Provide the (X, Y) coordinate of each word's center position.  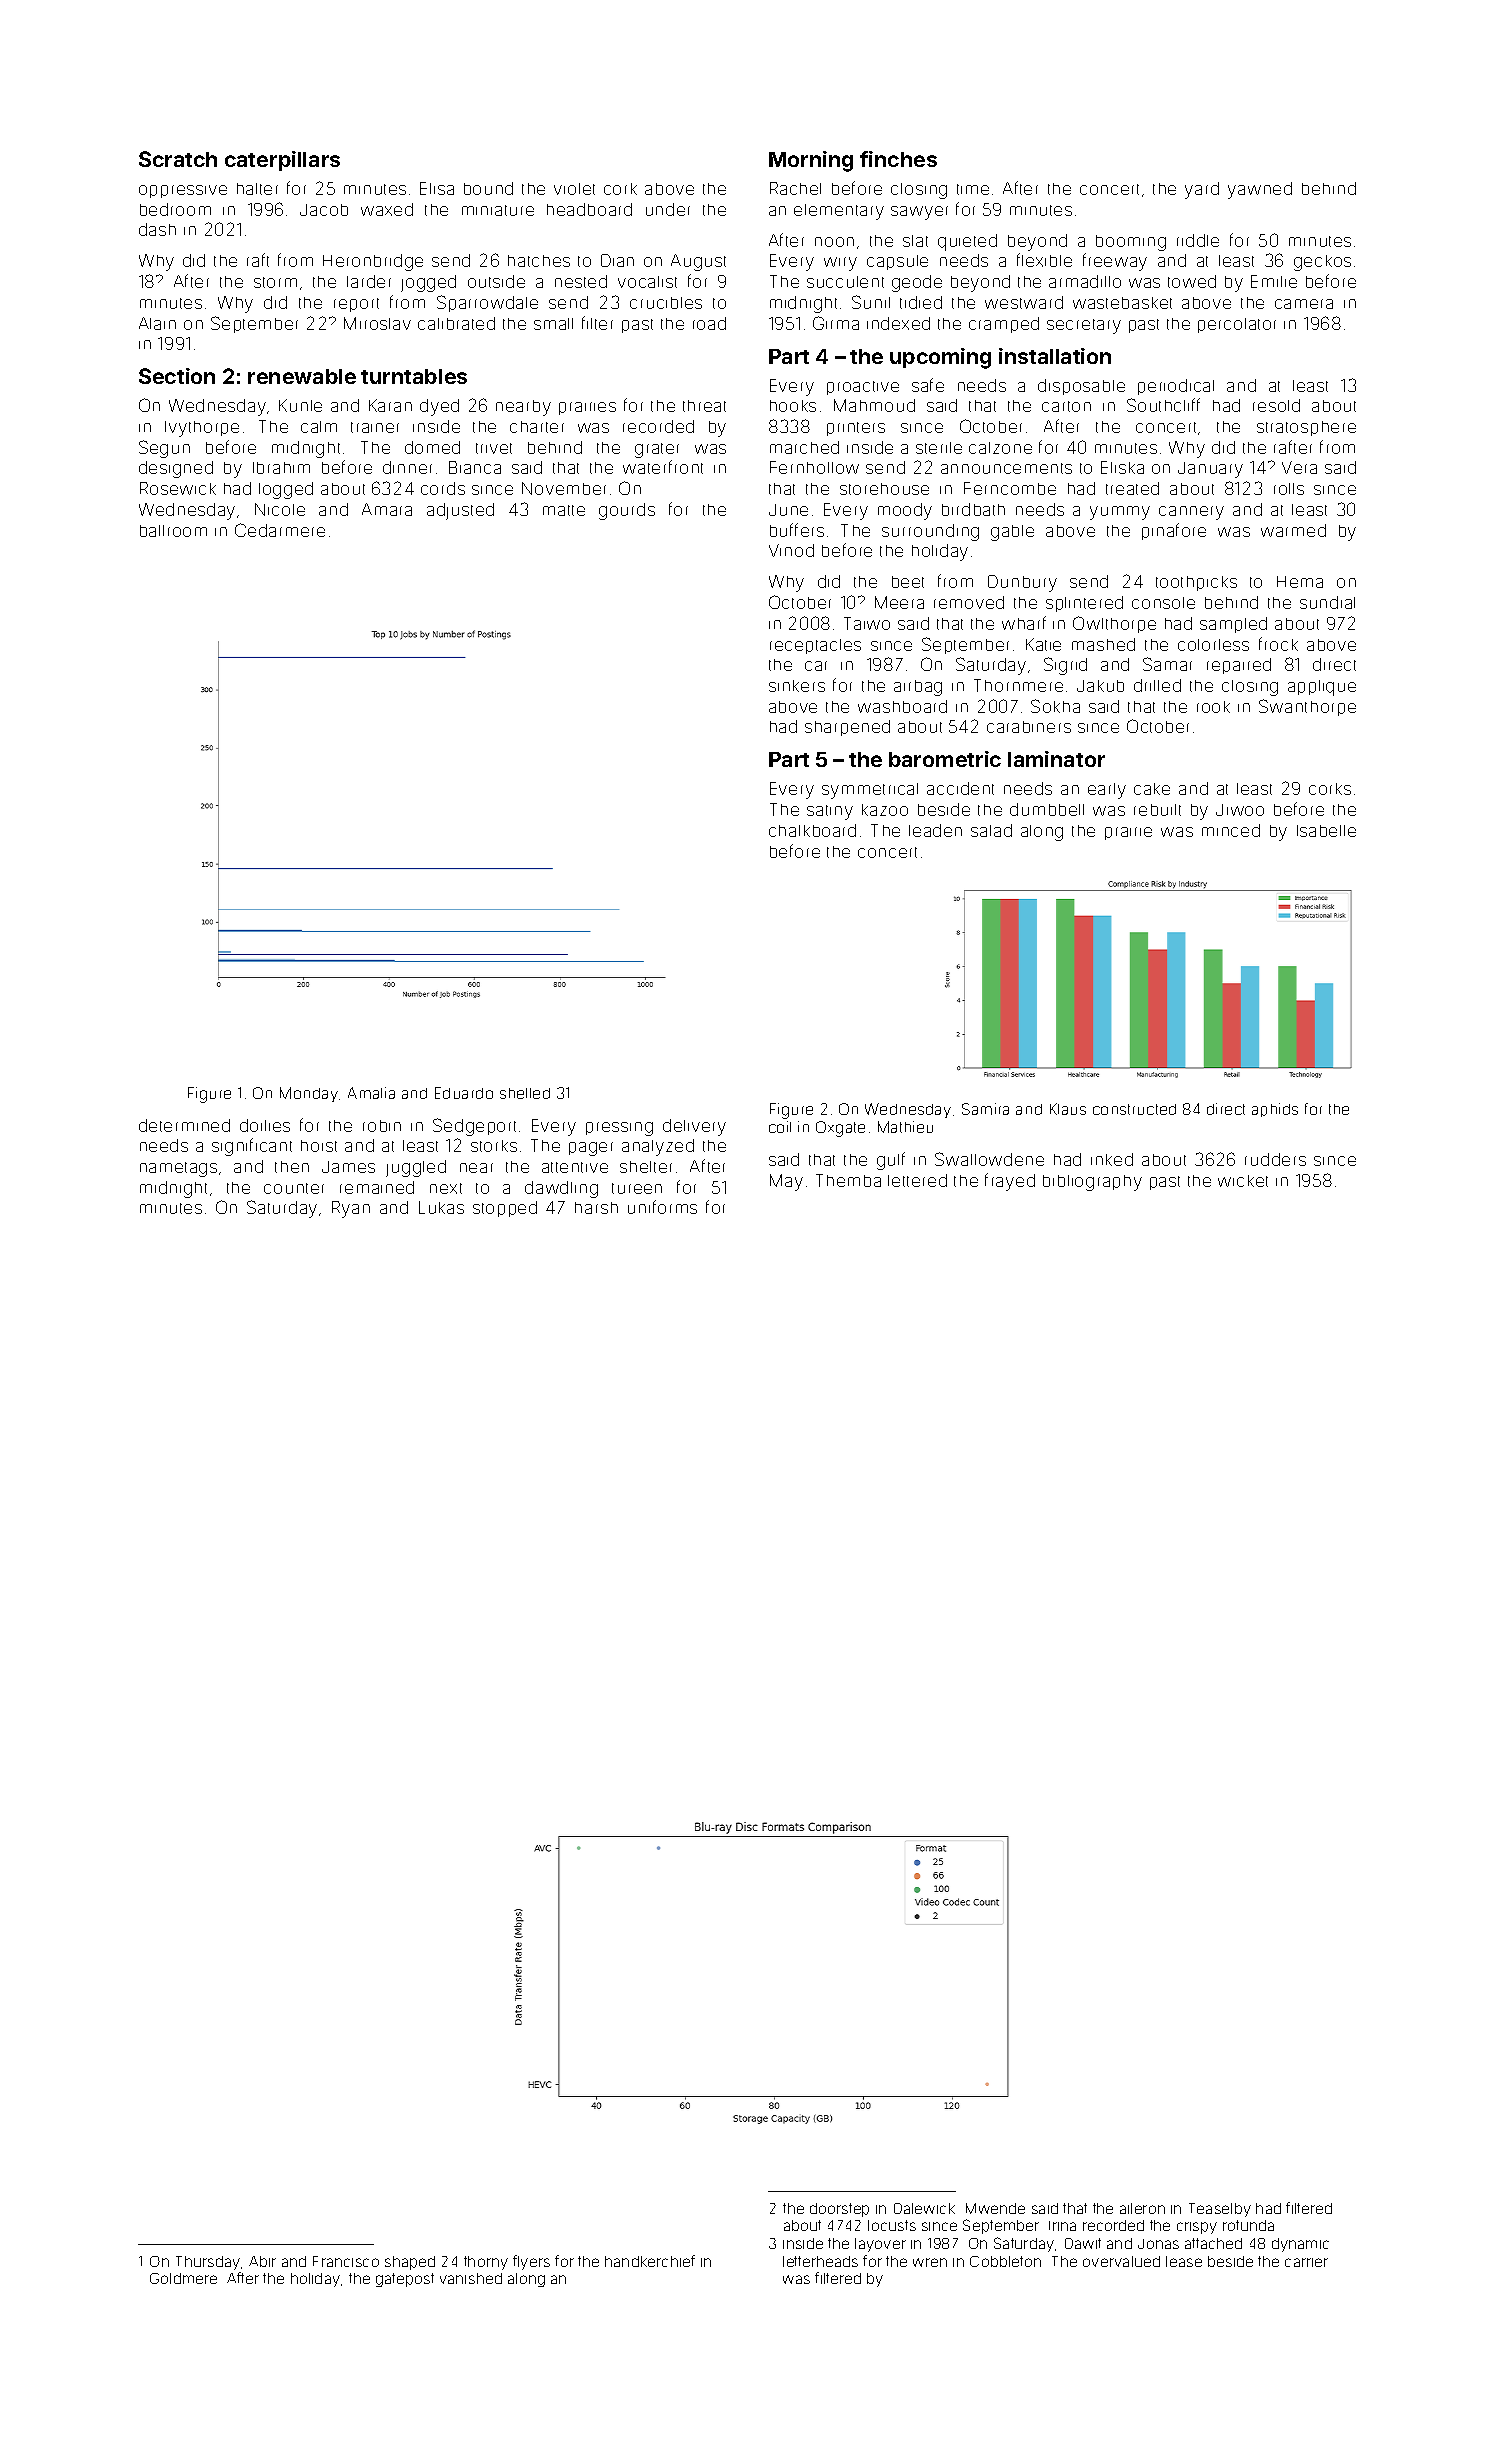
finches (898, 159)
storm (275, 282)
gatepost (405, 2280)
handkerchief (650, 2261)
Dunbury (1022, 583)
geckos (1322, 263)
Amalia (371, 1093)
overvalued (1121, 2261)
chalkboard (812, 830)
